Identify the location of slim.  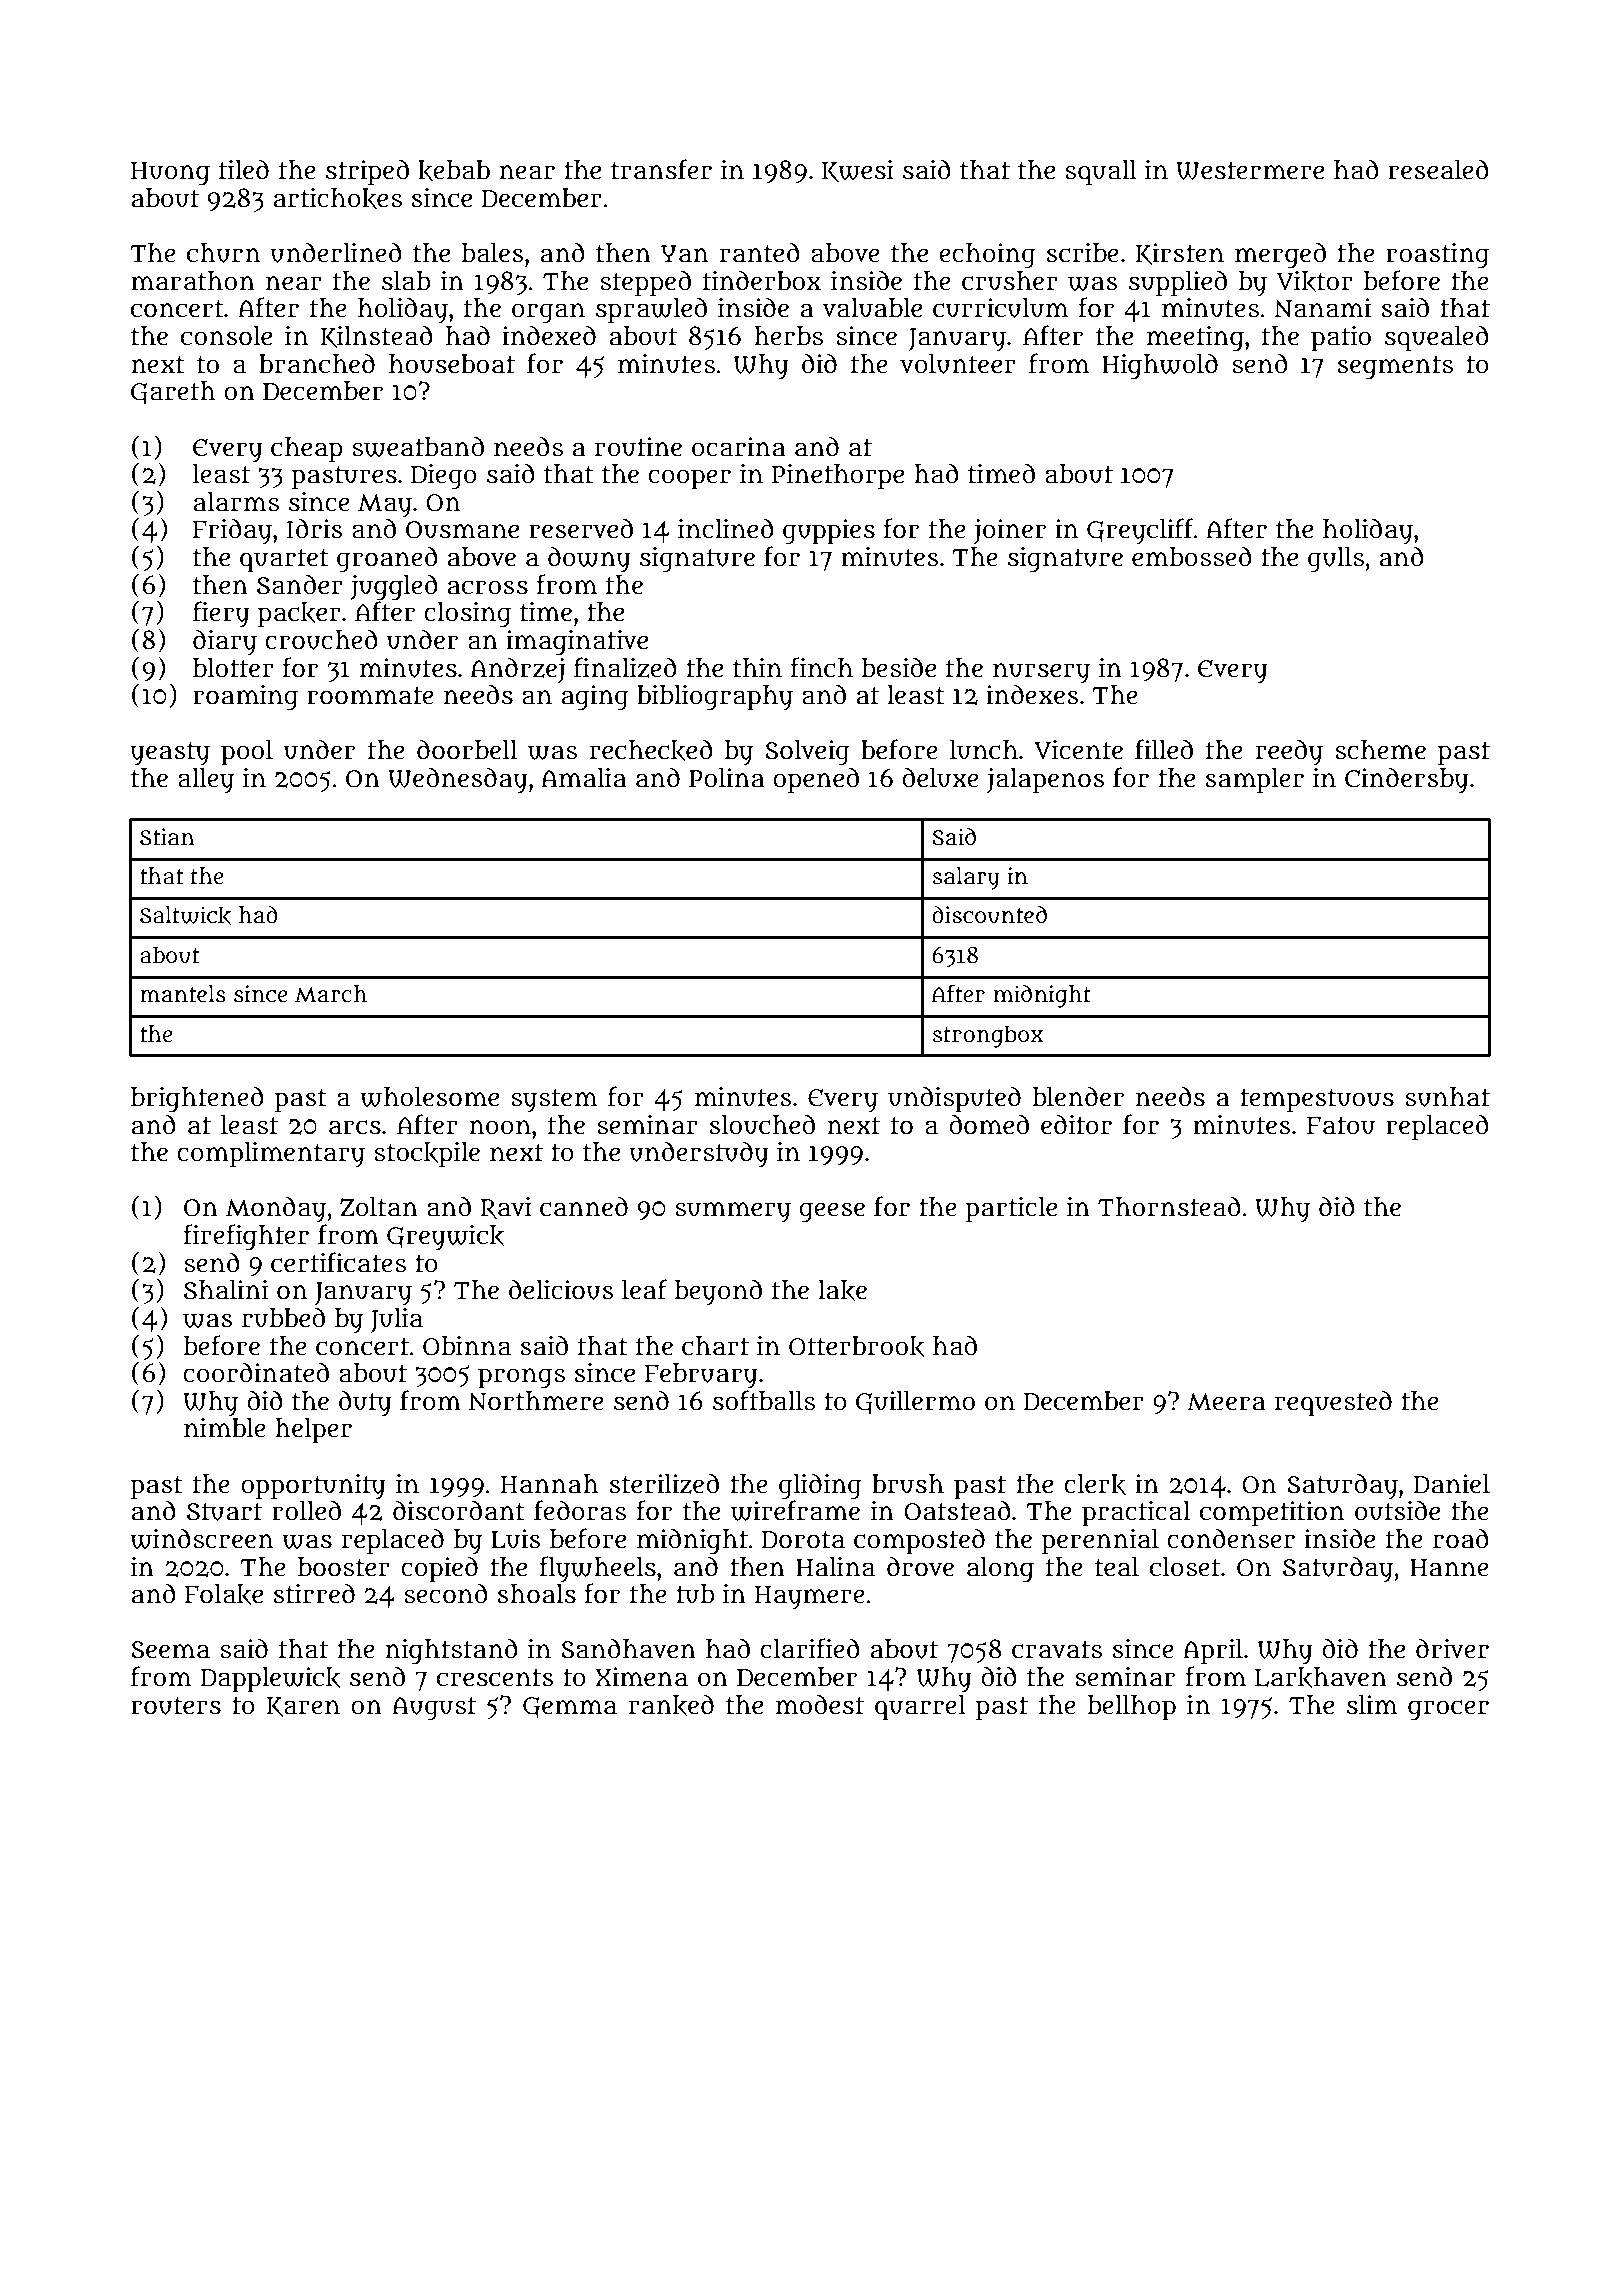
(1372, 1705).
